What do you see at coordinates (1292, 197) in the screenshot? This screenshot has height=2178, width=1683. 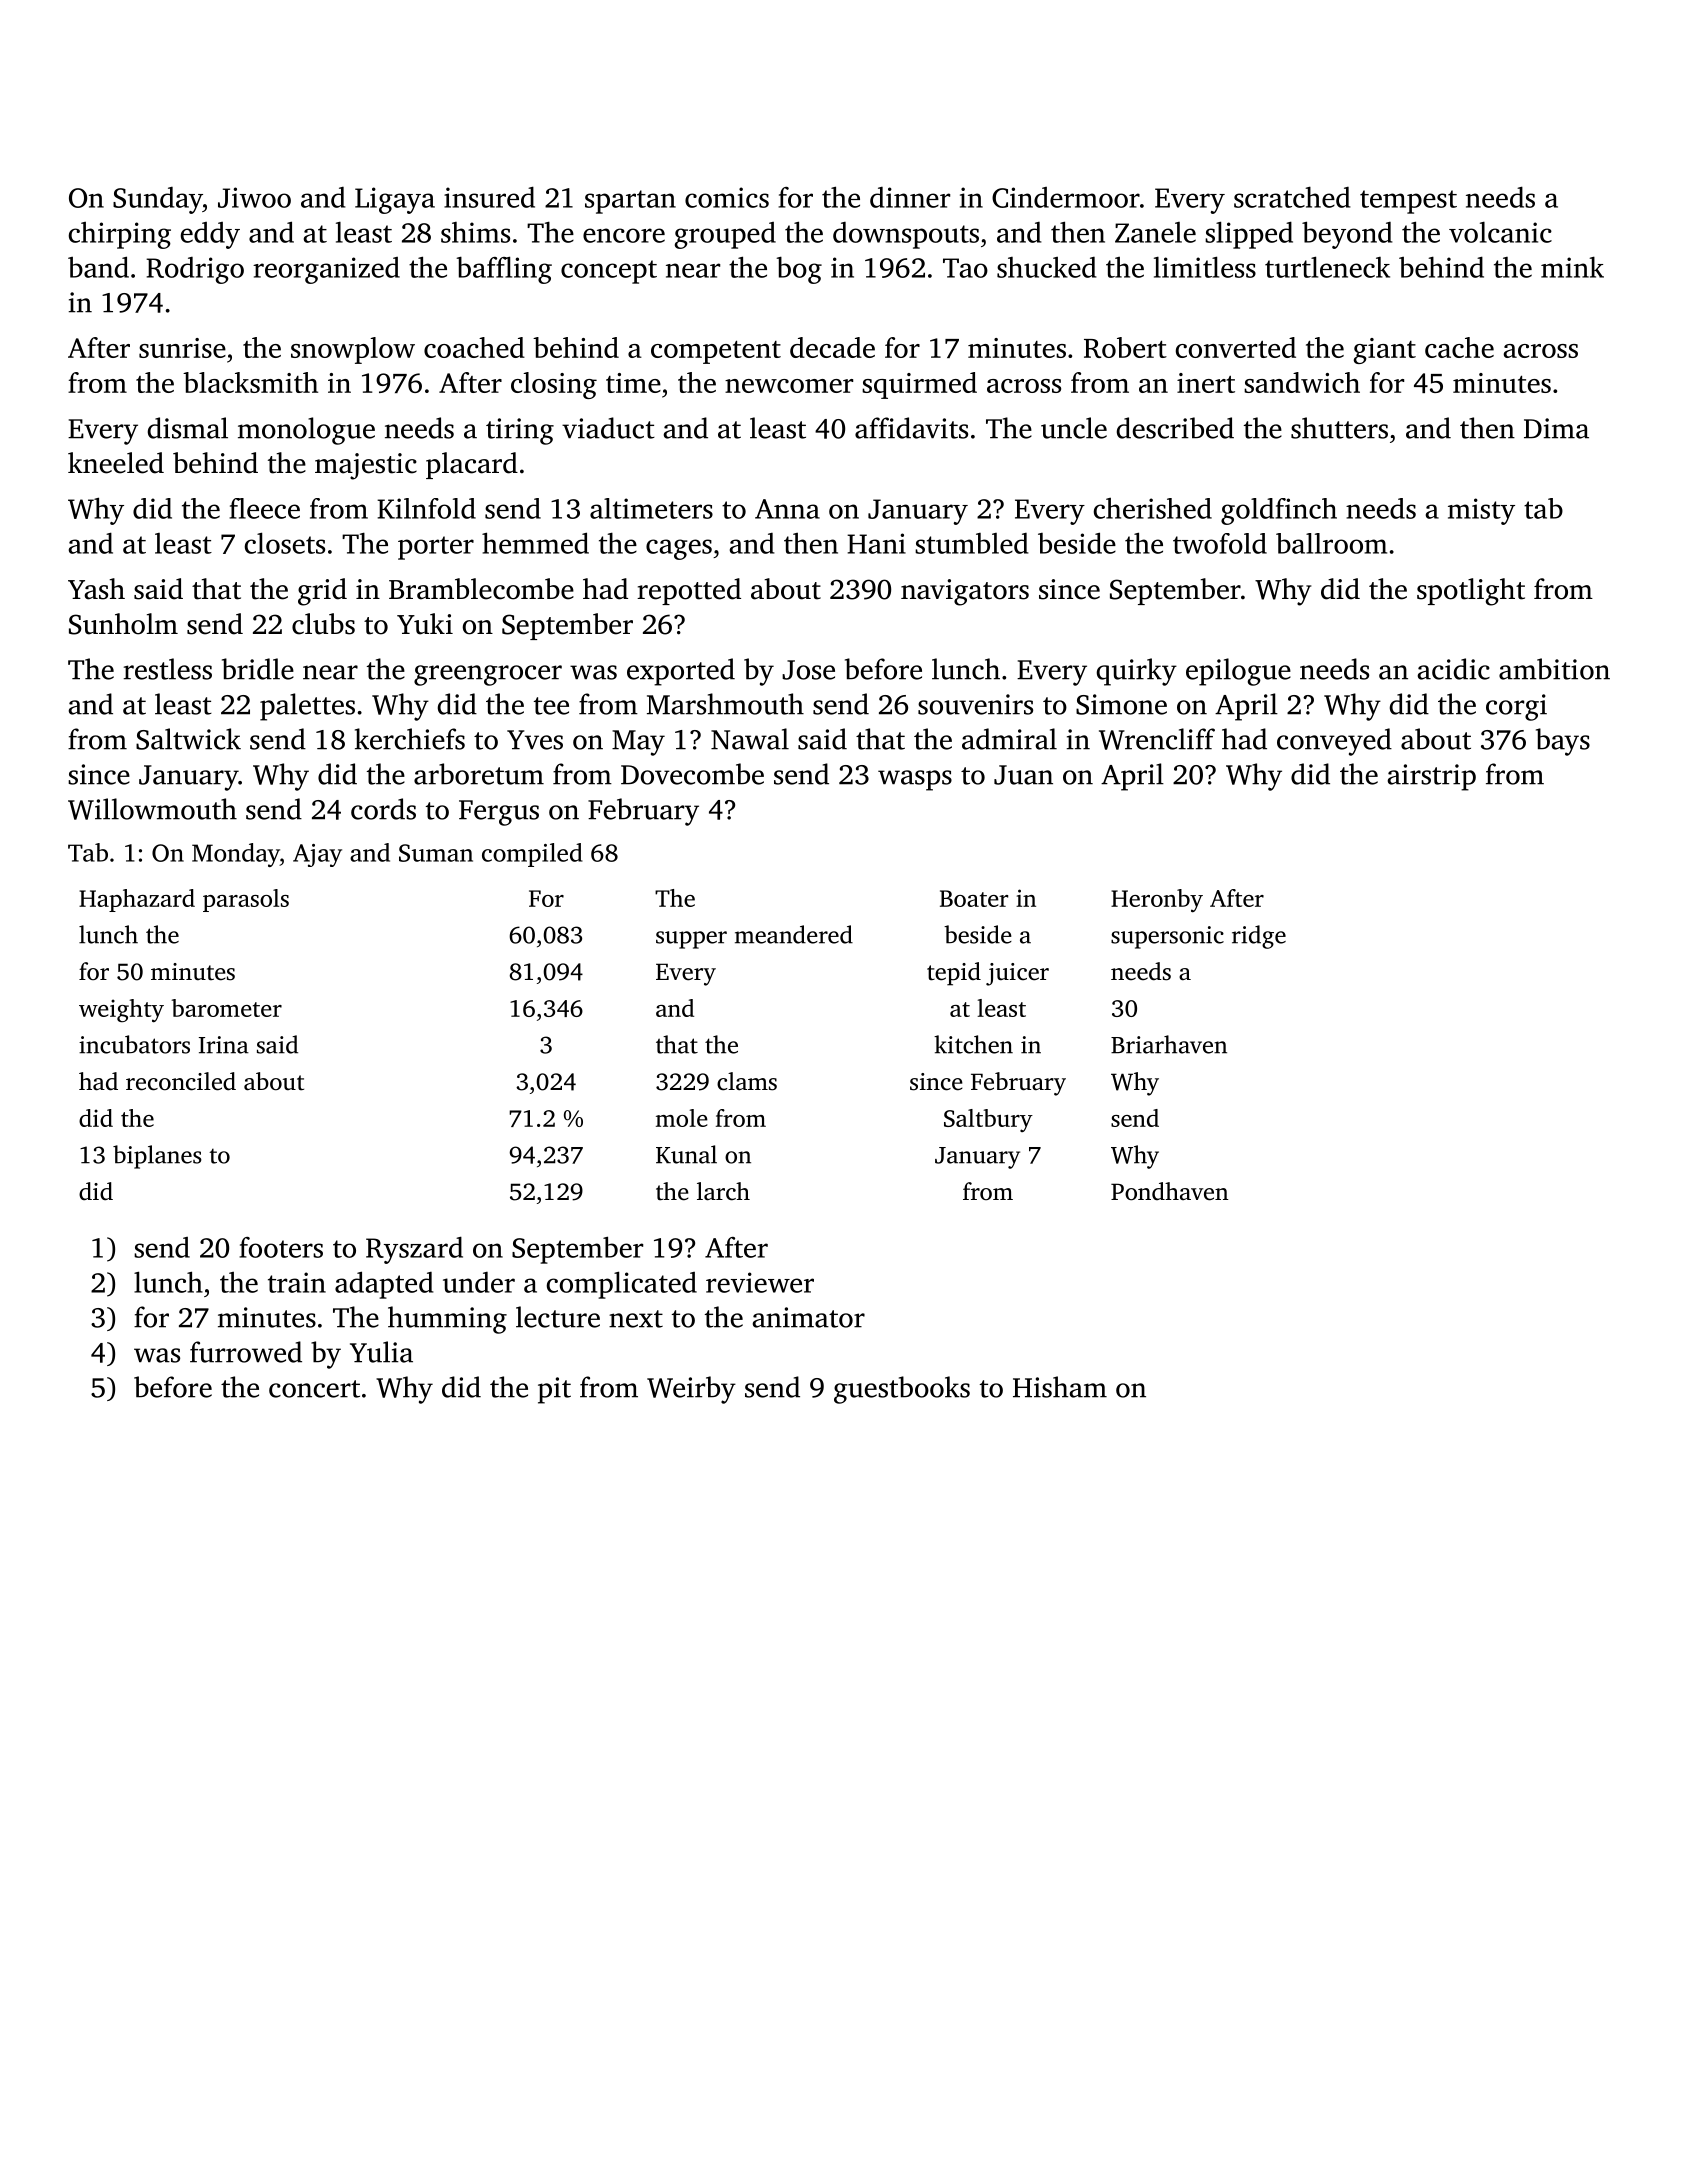 I see `scratched` at bounding box center [1292, 197].
